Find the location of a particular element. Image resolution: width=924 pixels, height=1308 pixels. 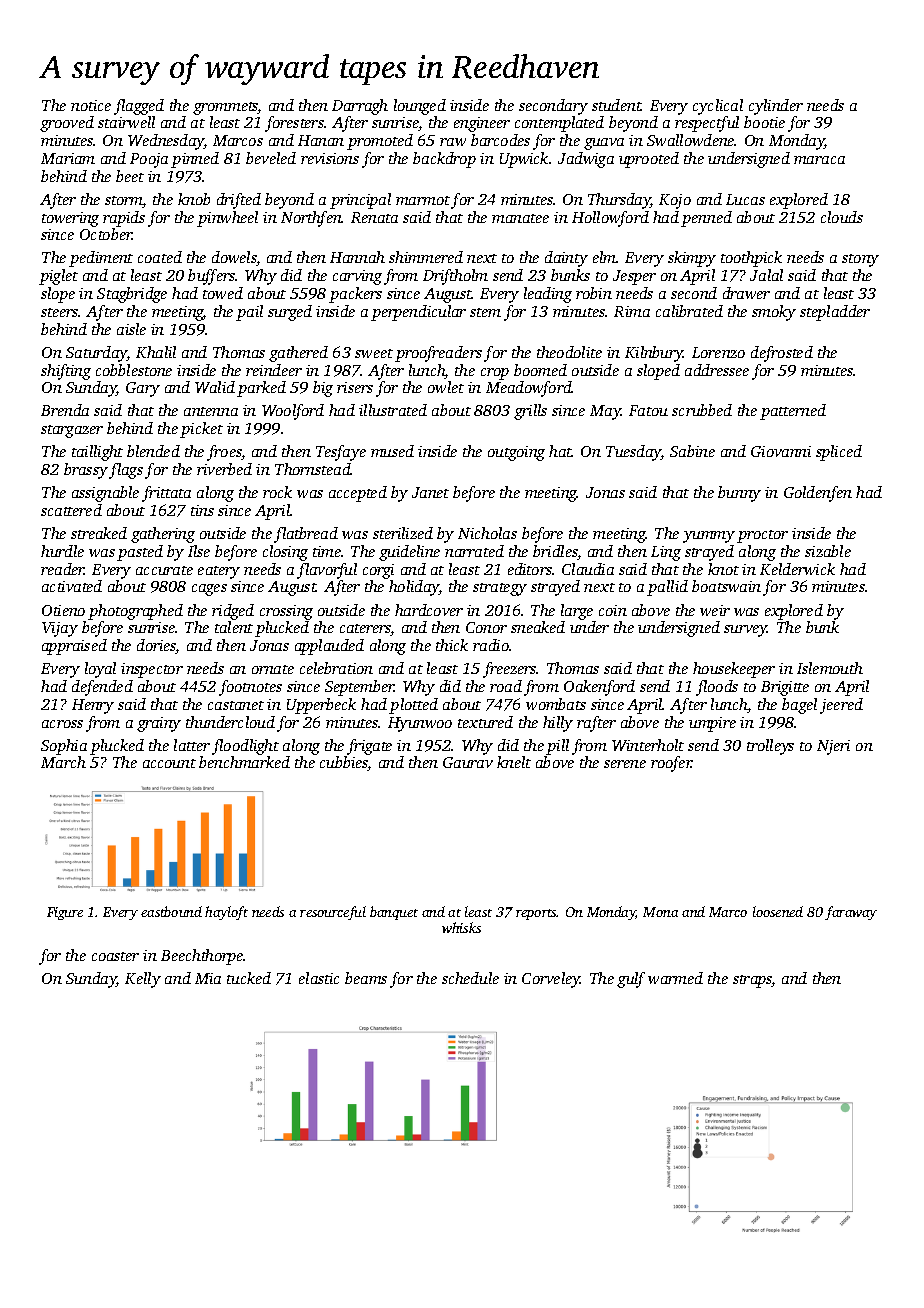

pinned is located at coordinates (195, 160).
